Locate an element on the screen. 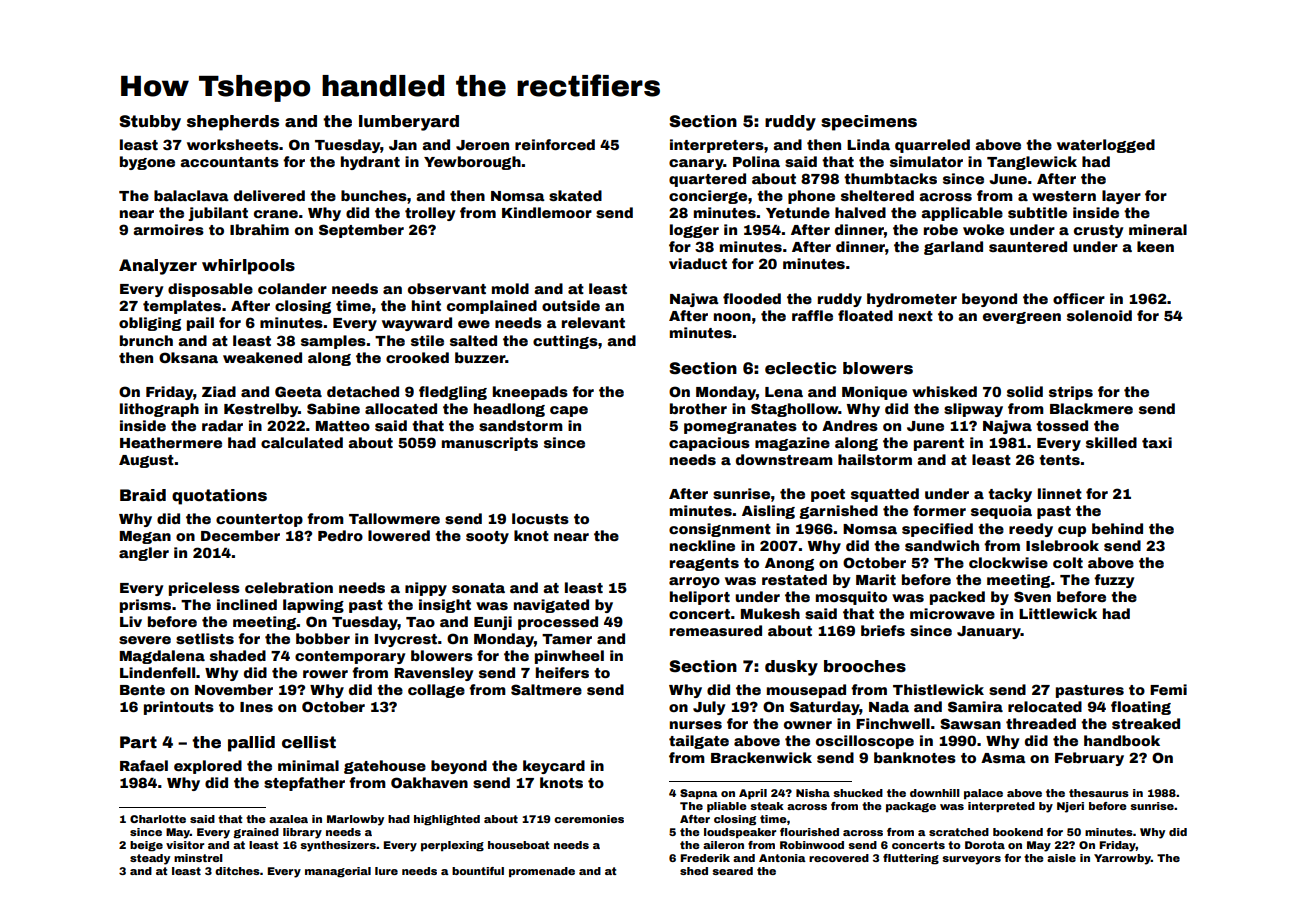 This screenshot has width=1308, height=924. taxi is located at coordinates (1157, 442).
